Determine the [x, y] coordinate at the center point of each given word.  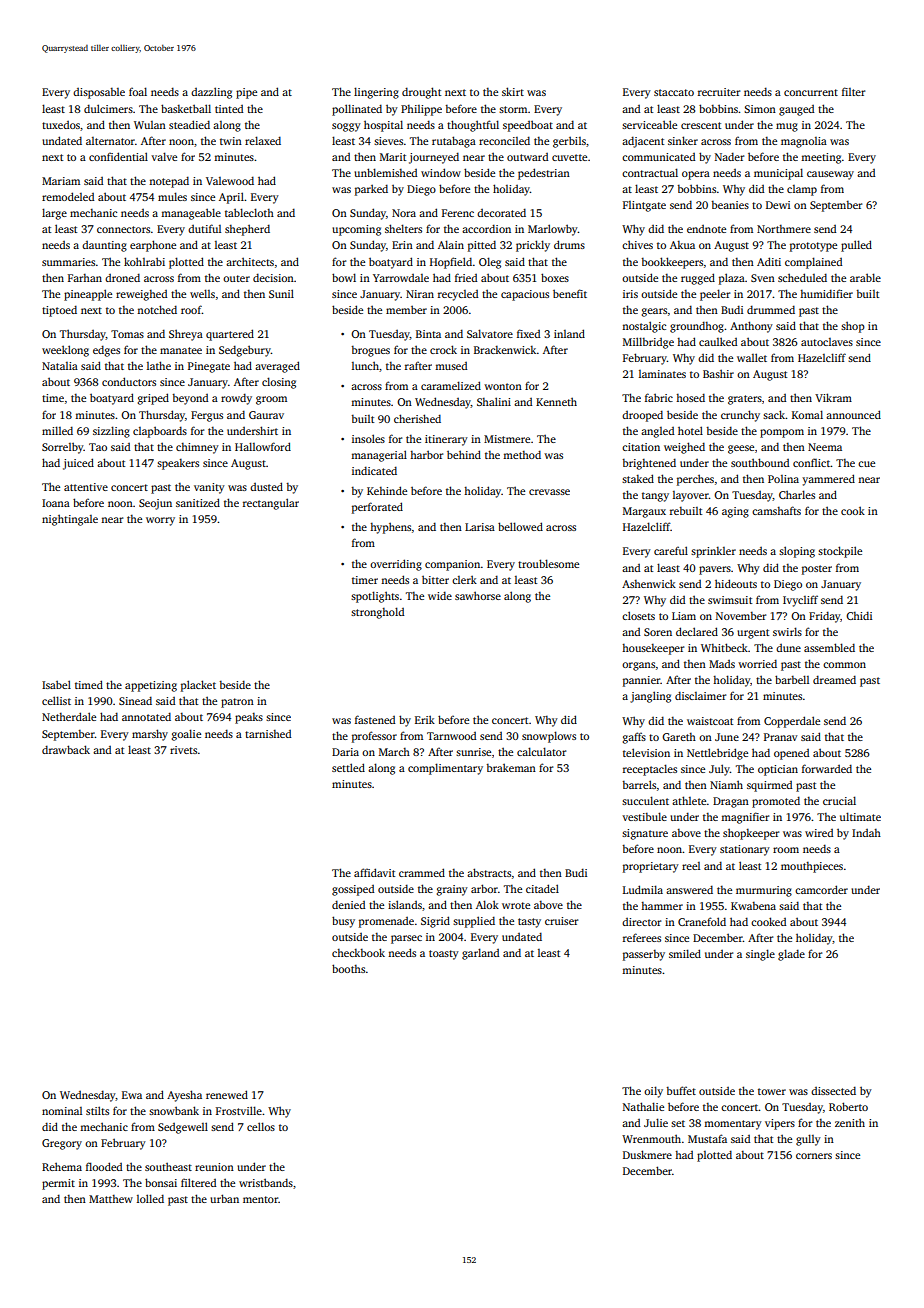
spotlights [375, 597]
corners [814, 1156]
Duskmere [647, 1154]
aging [735, 512]
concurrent [811, 92]
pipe [246, 93]
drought [421, 93]
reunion [214, 1167]
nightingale [70, 520]
